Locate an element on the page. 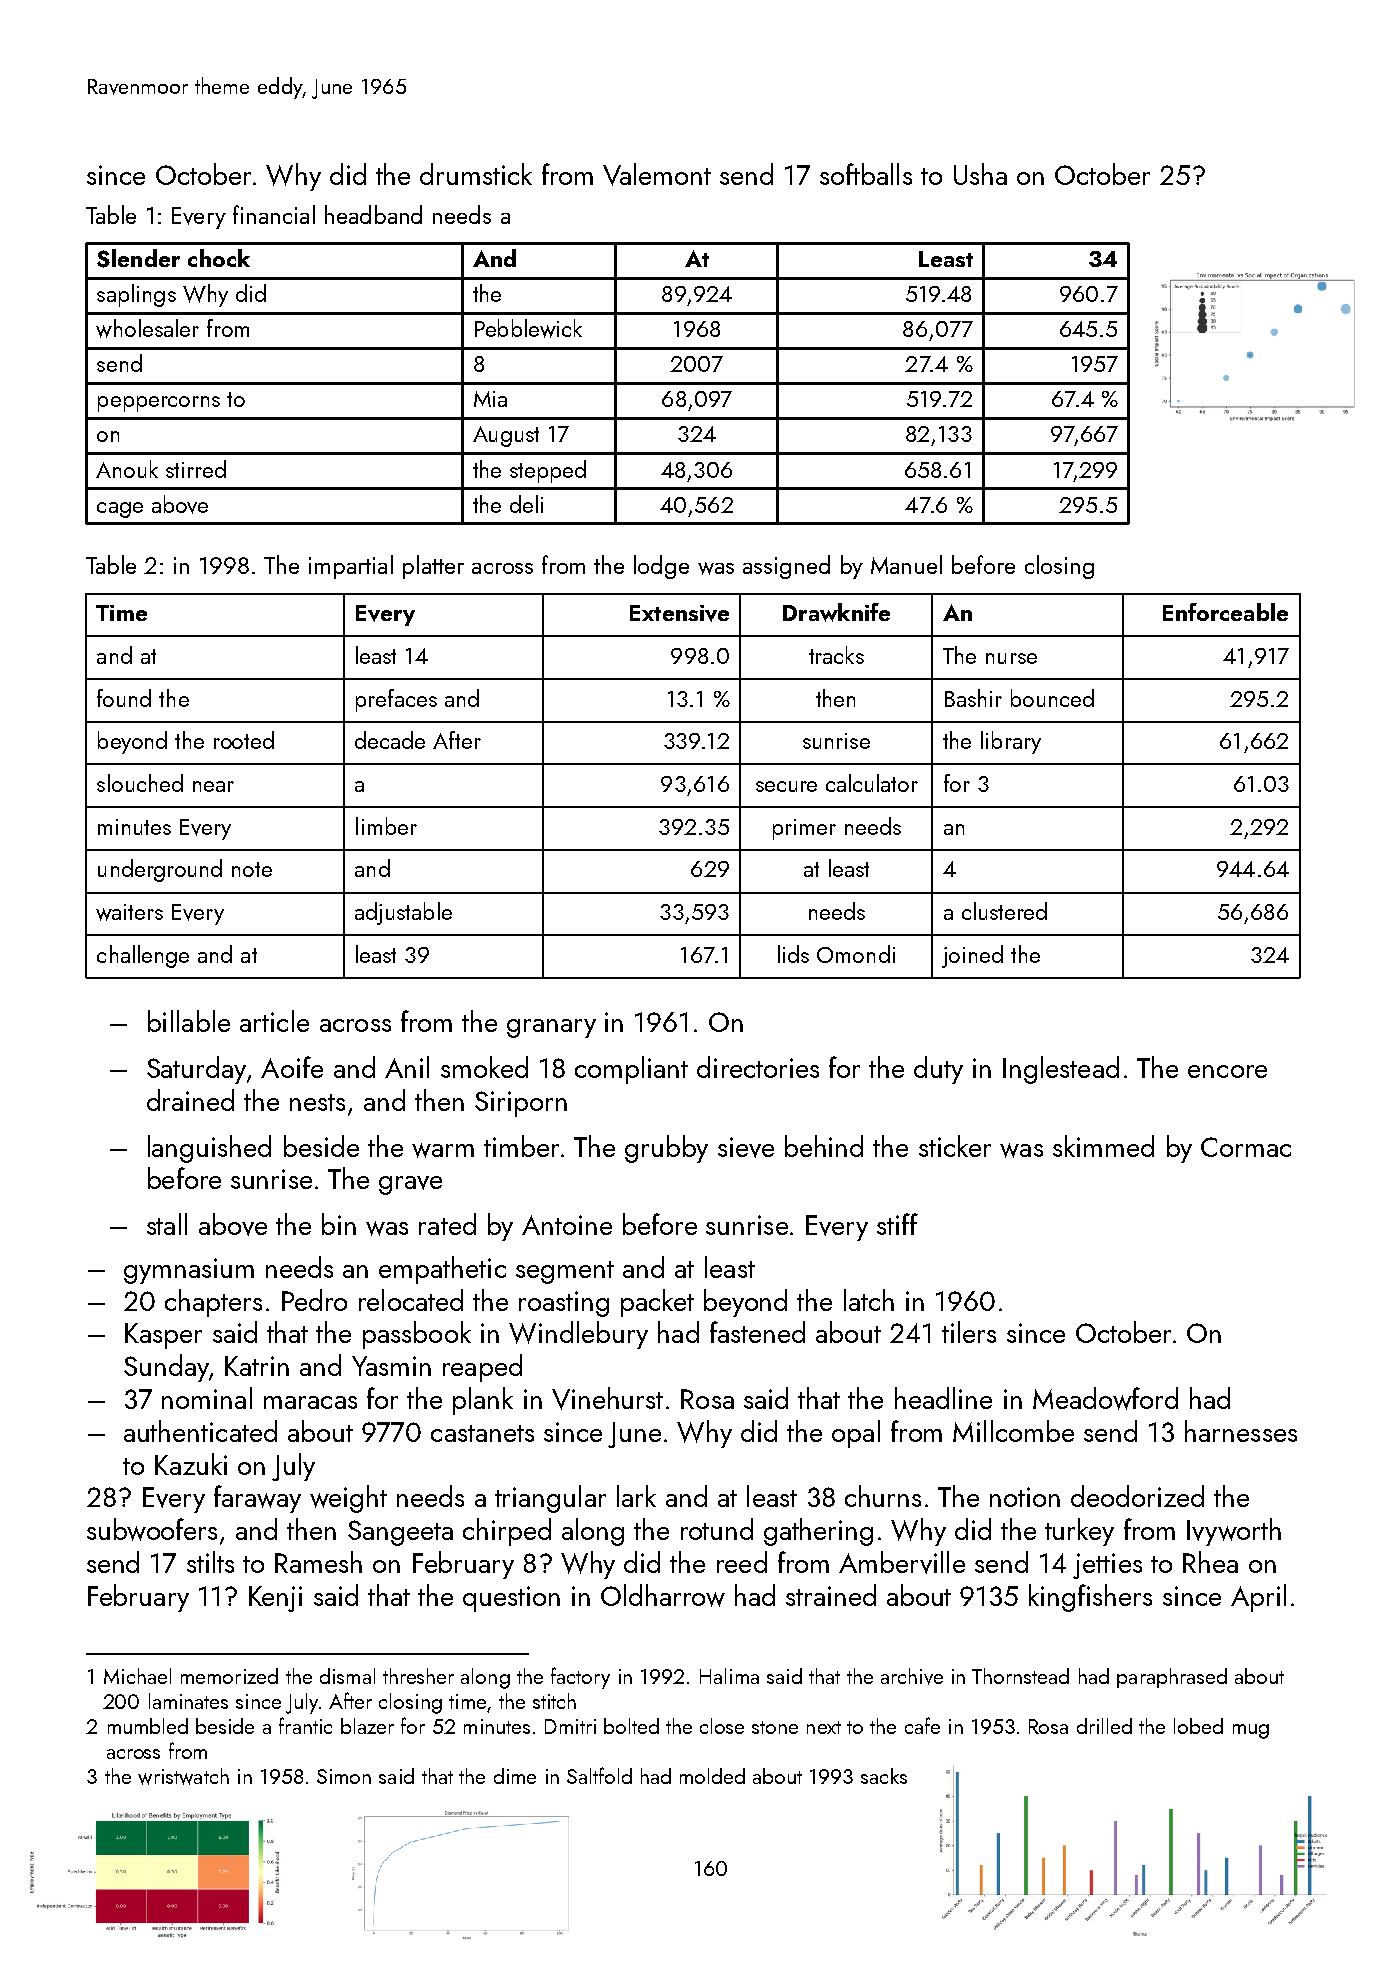 This document has height=1969, width=1386. Enforceable is located at coordinates (1225, 612).
